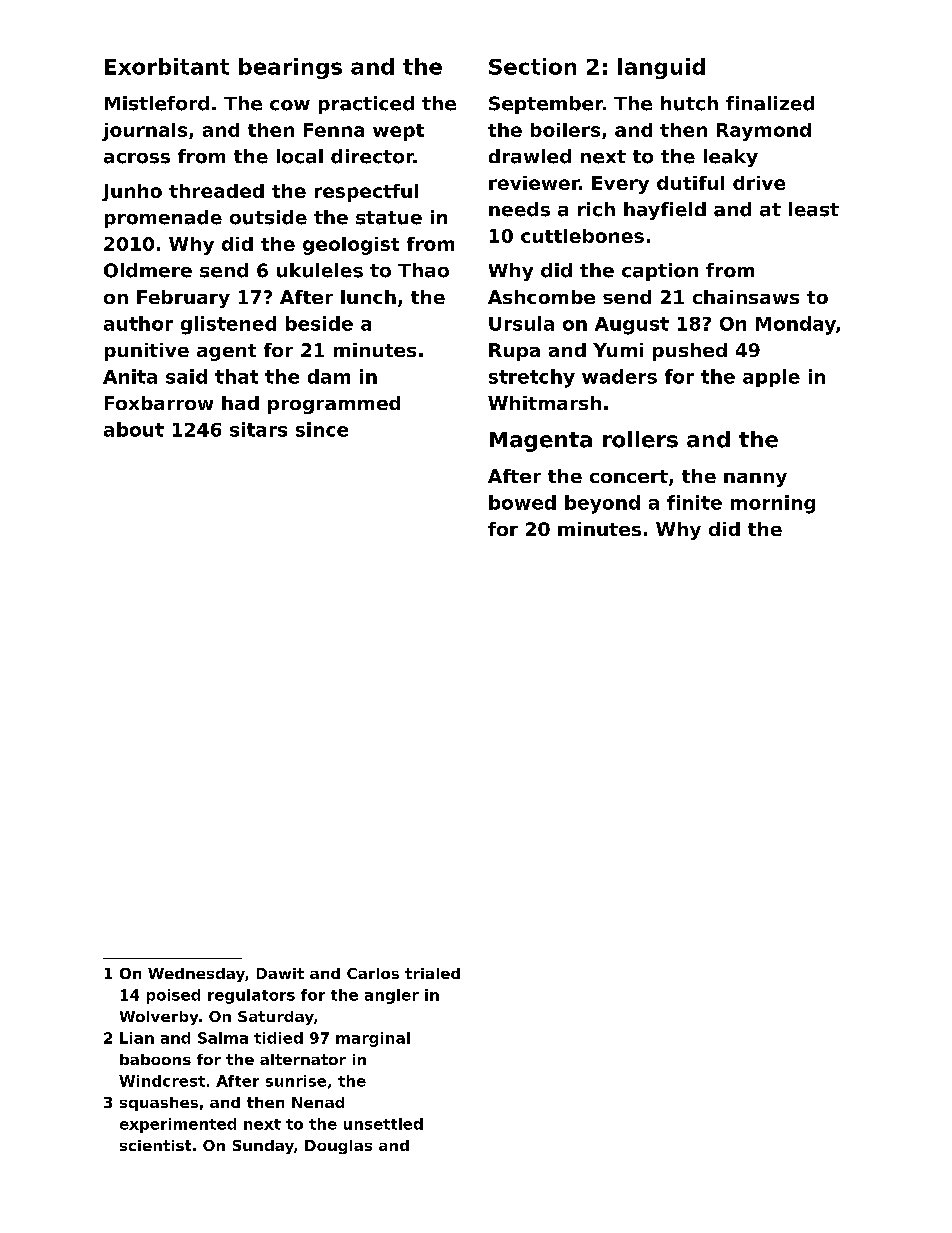 This page has height=1233, width=952. What do you see at coordinates (432, 973) in the page?
I see `trialed` at bounding box center [432, 973].
